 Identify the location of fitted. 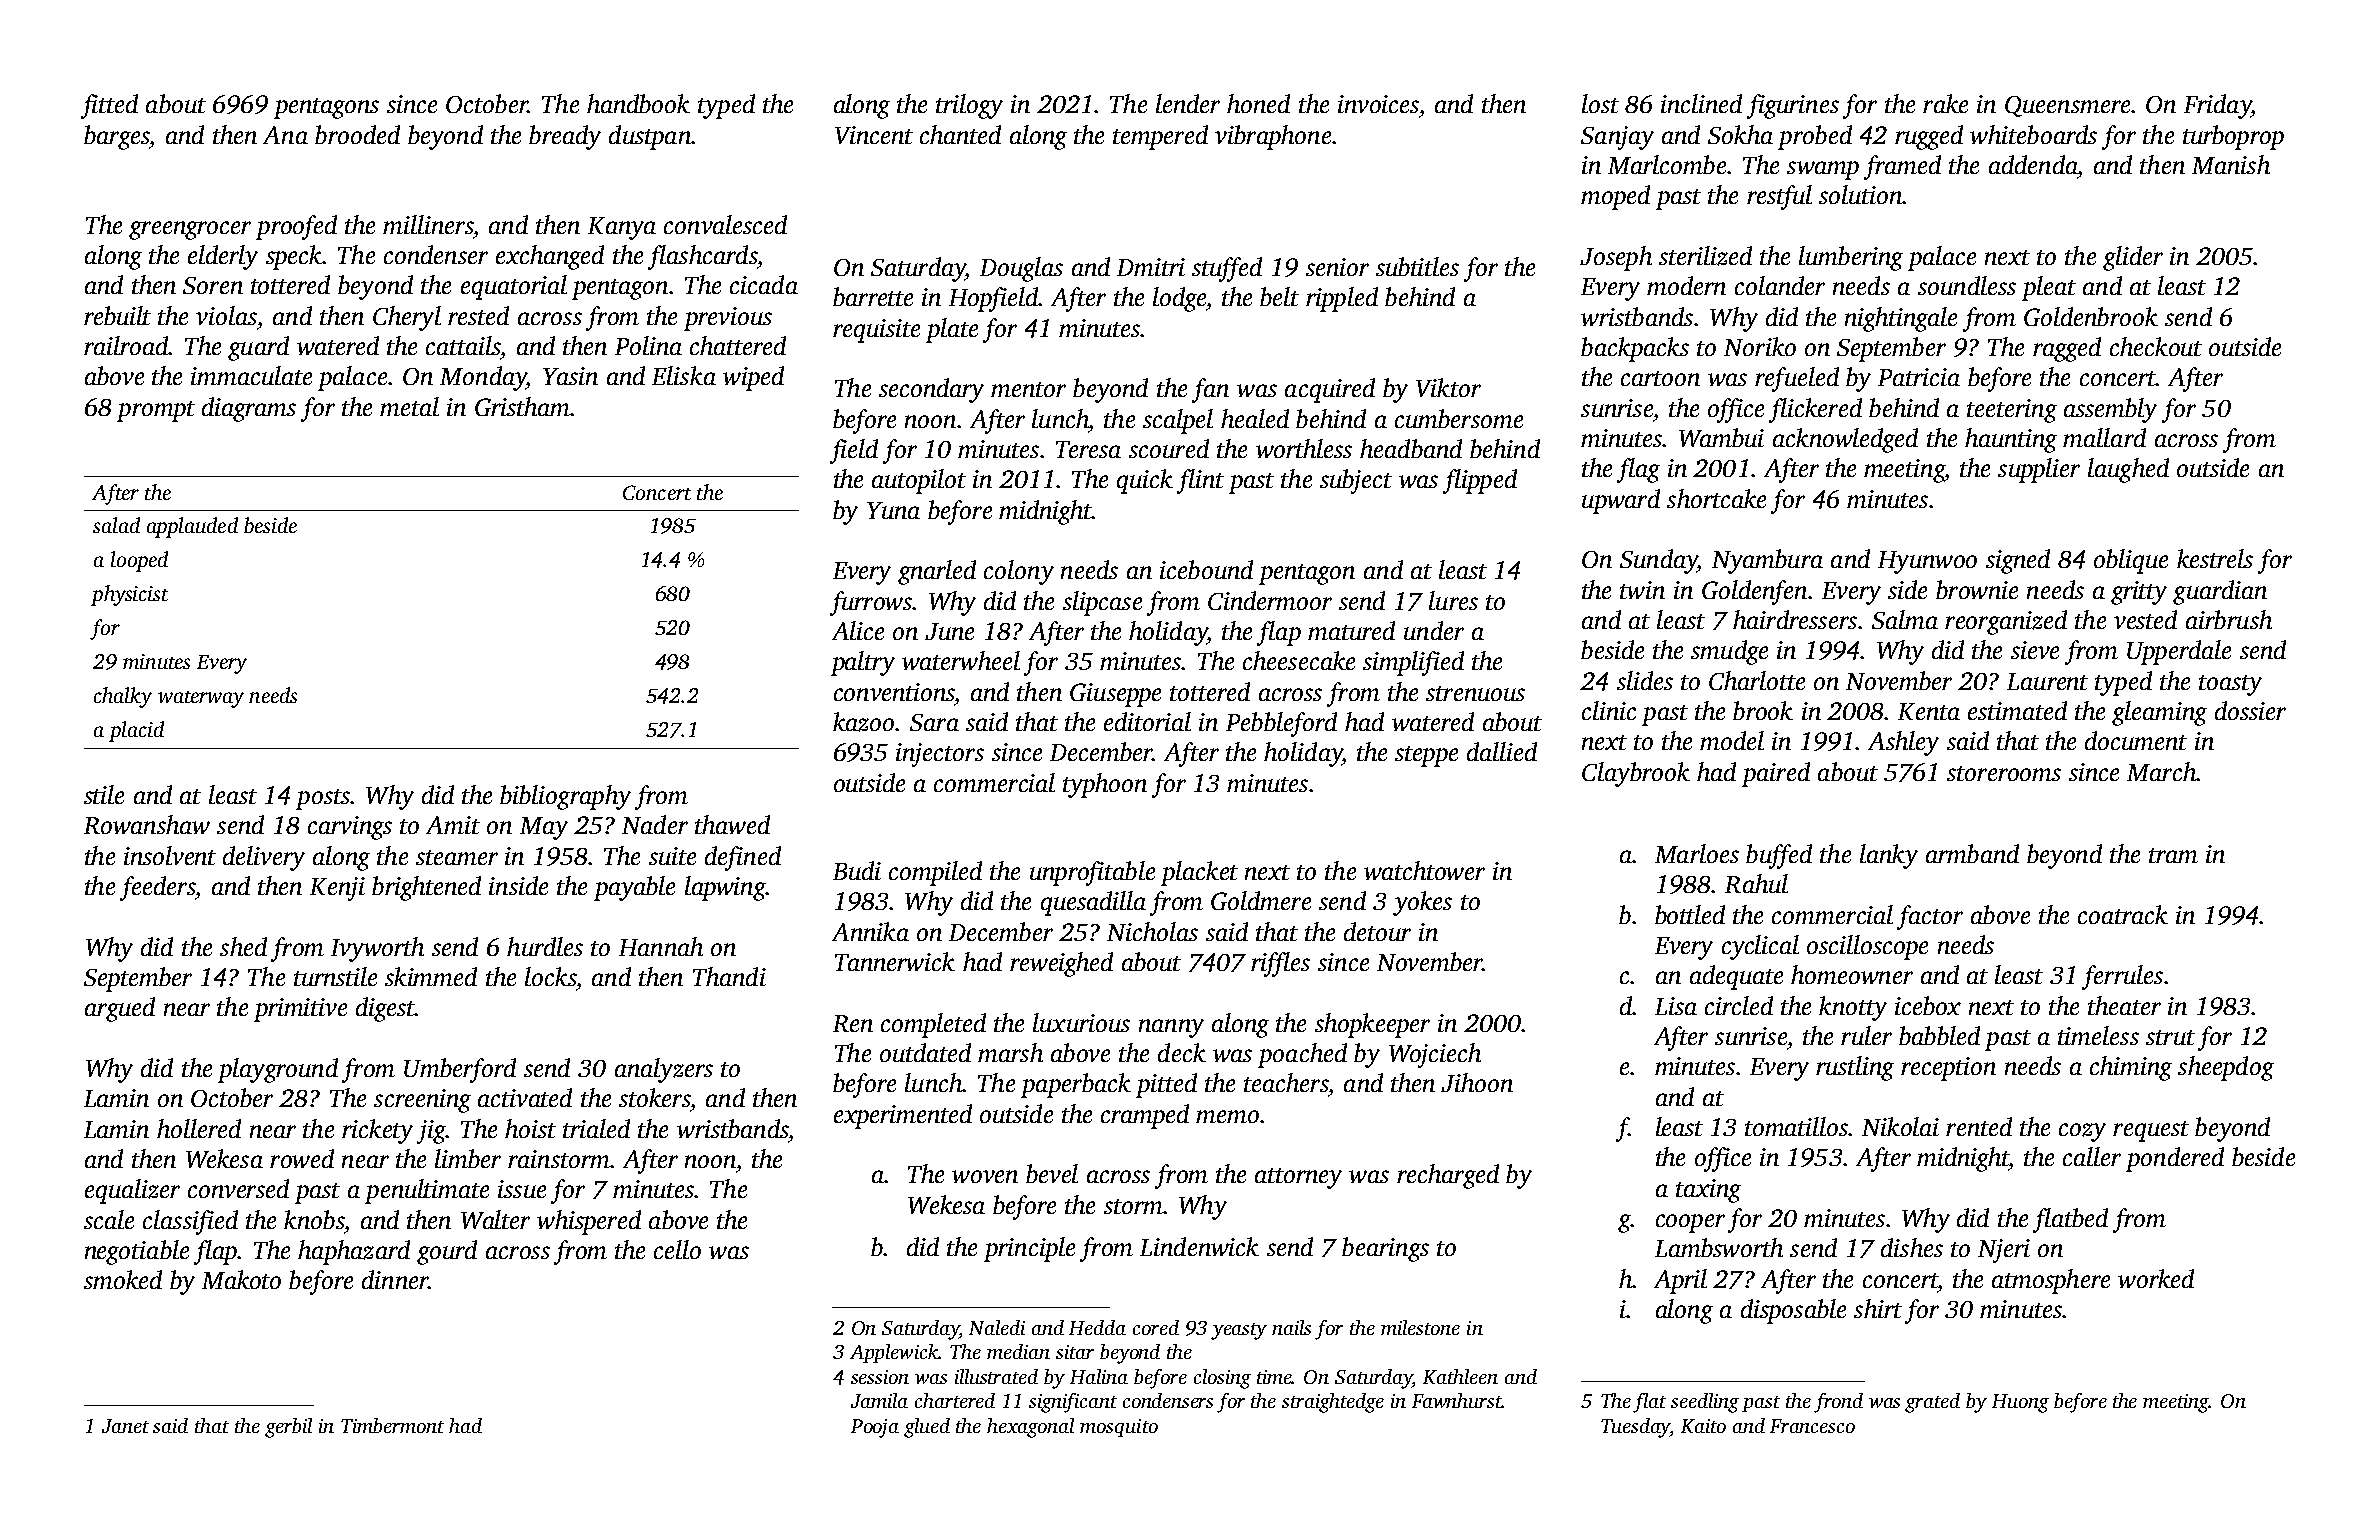
(109, 106).
